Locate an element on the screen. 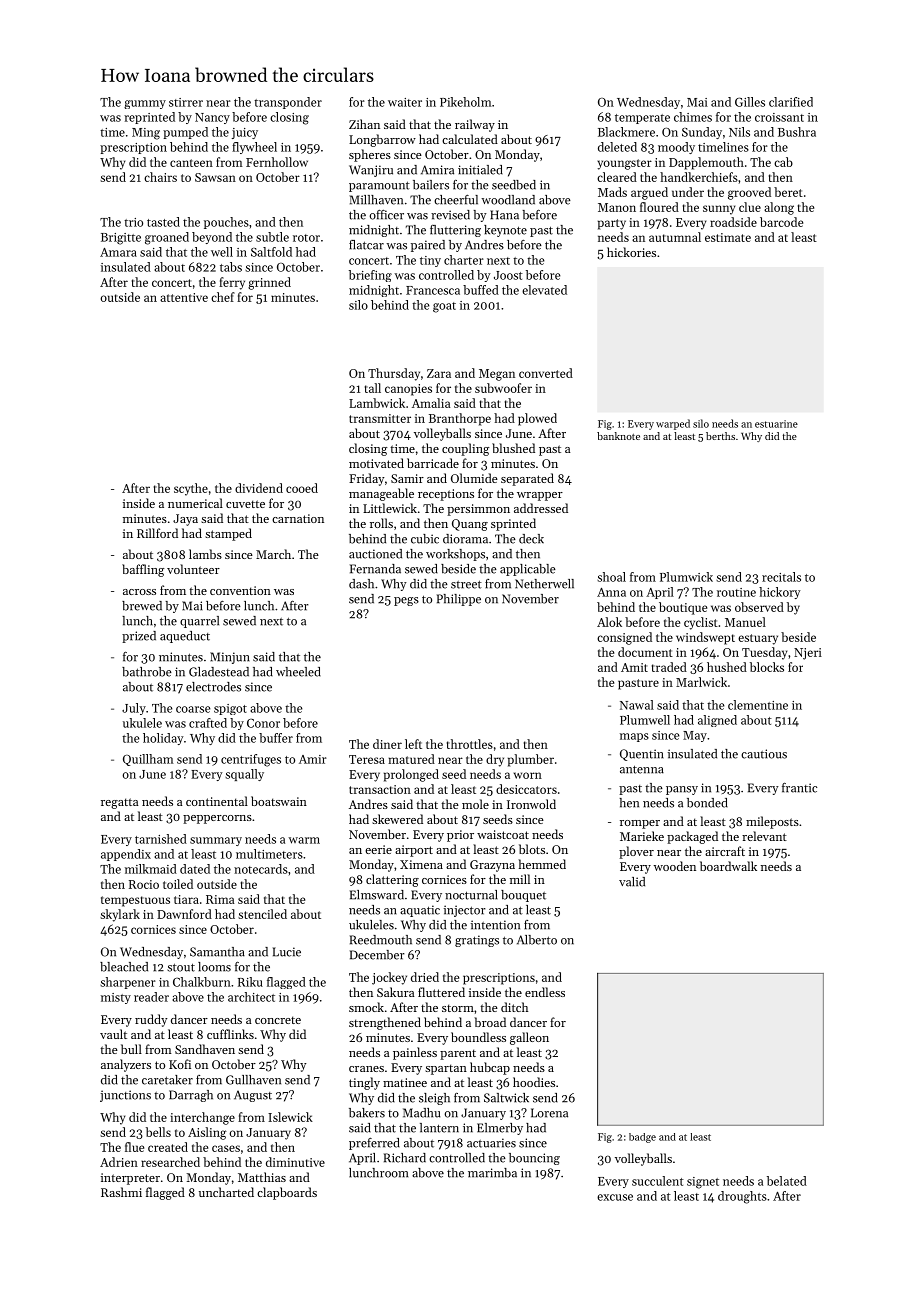 The height and width of the screenshot is (1308, 924). tingly is located at coordinates (364, 1083).
